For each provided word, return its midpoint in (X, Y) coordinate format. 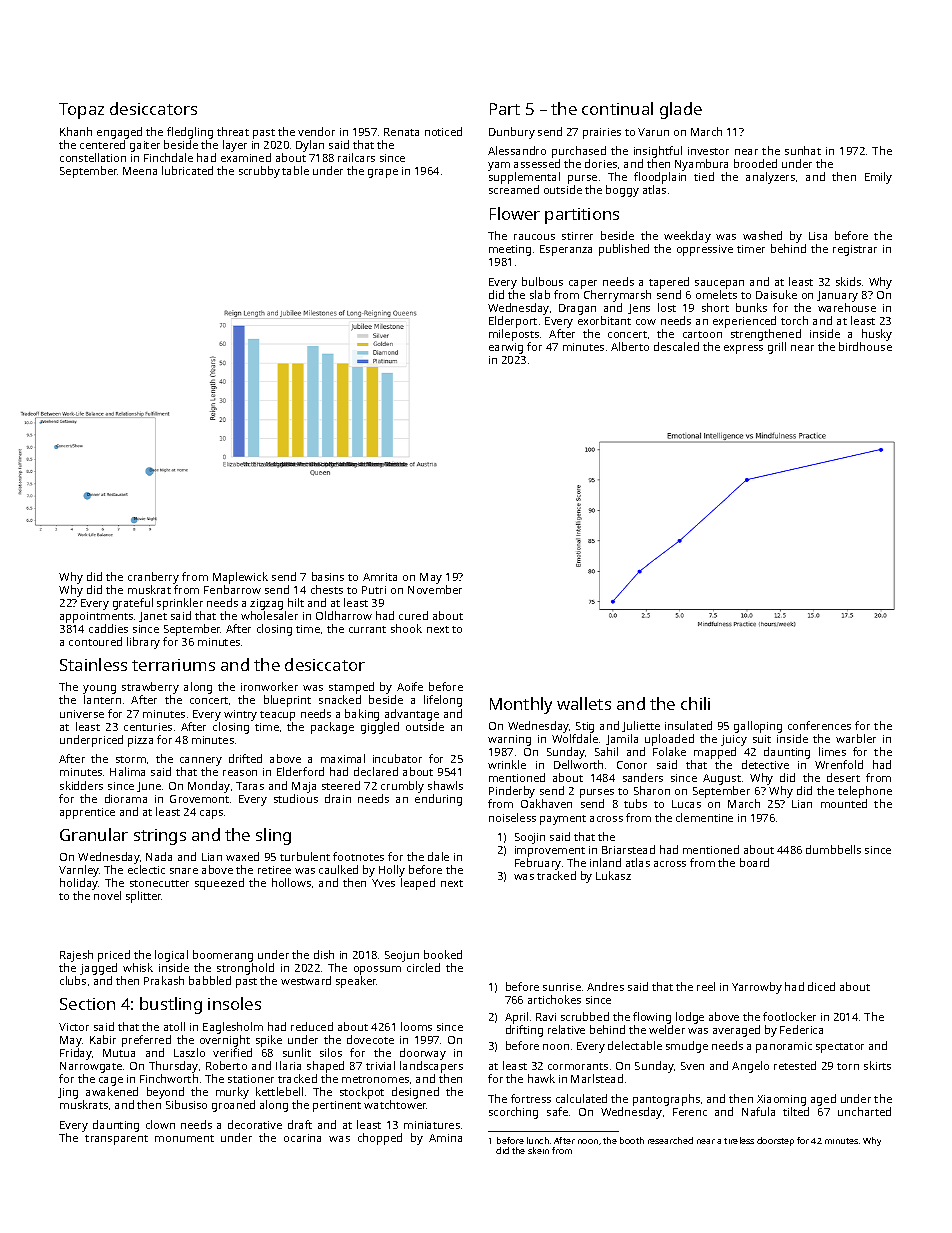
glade (681, 110)
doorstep (775, 1141)
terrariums (173, 665)
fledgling (190, 133)
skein (538, 1150)
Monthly (521, 705)
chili (695, 703)
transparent (116, 1140)
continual (617, 108)
